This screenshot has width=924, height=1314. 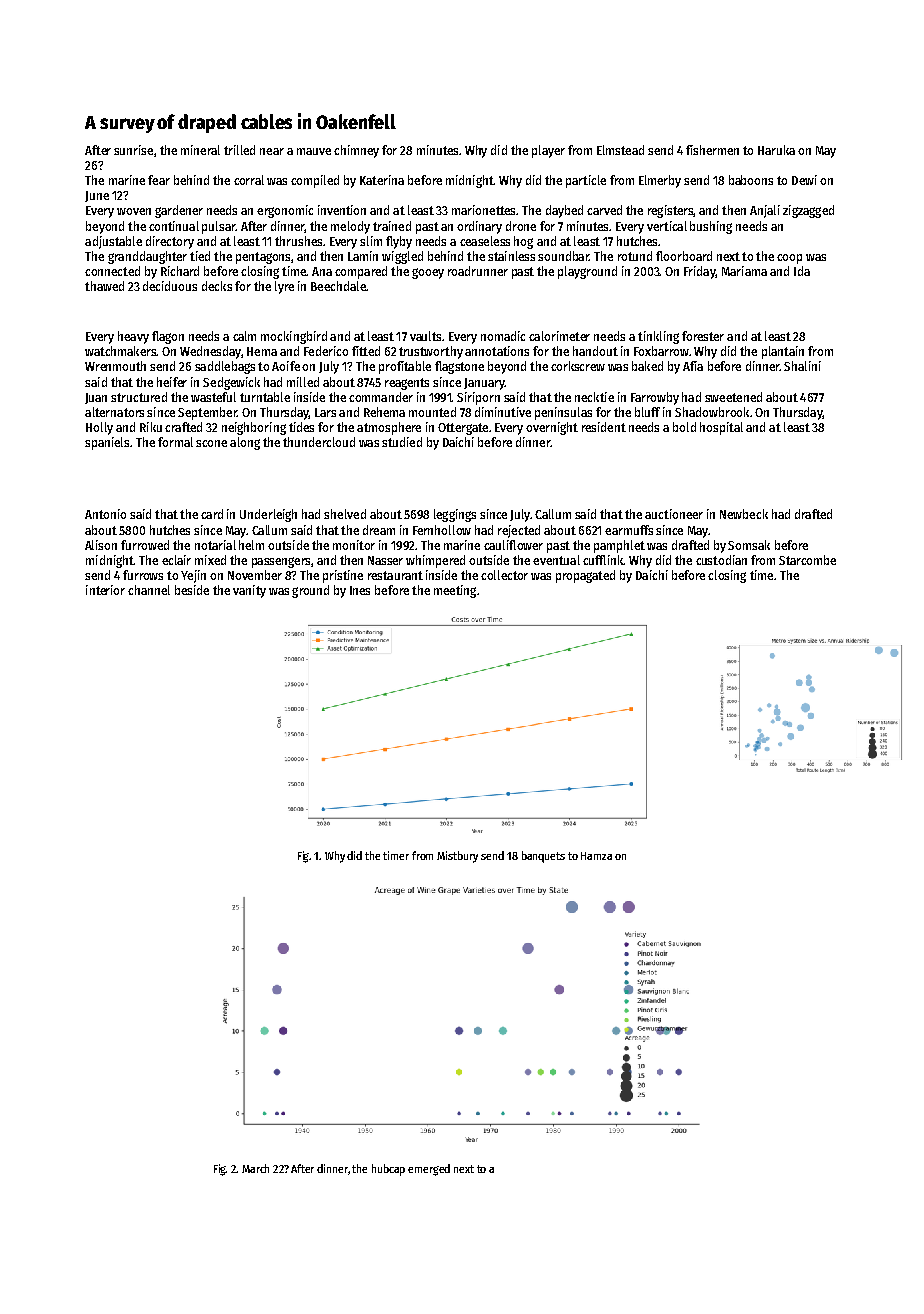 What do you see at coordinates (455, 515) in the screenshot?
I see `leggings` at bounding box center [455, 515].
